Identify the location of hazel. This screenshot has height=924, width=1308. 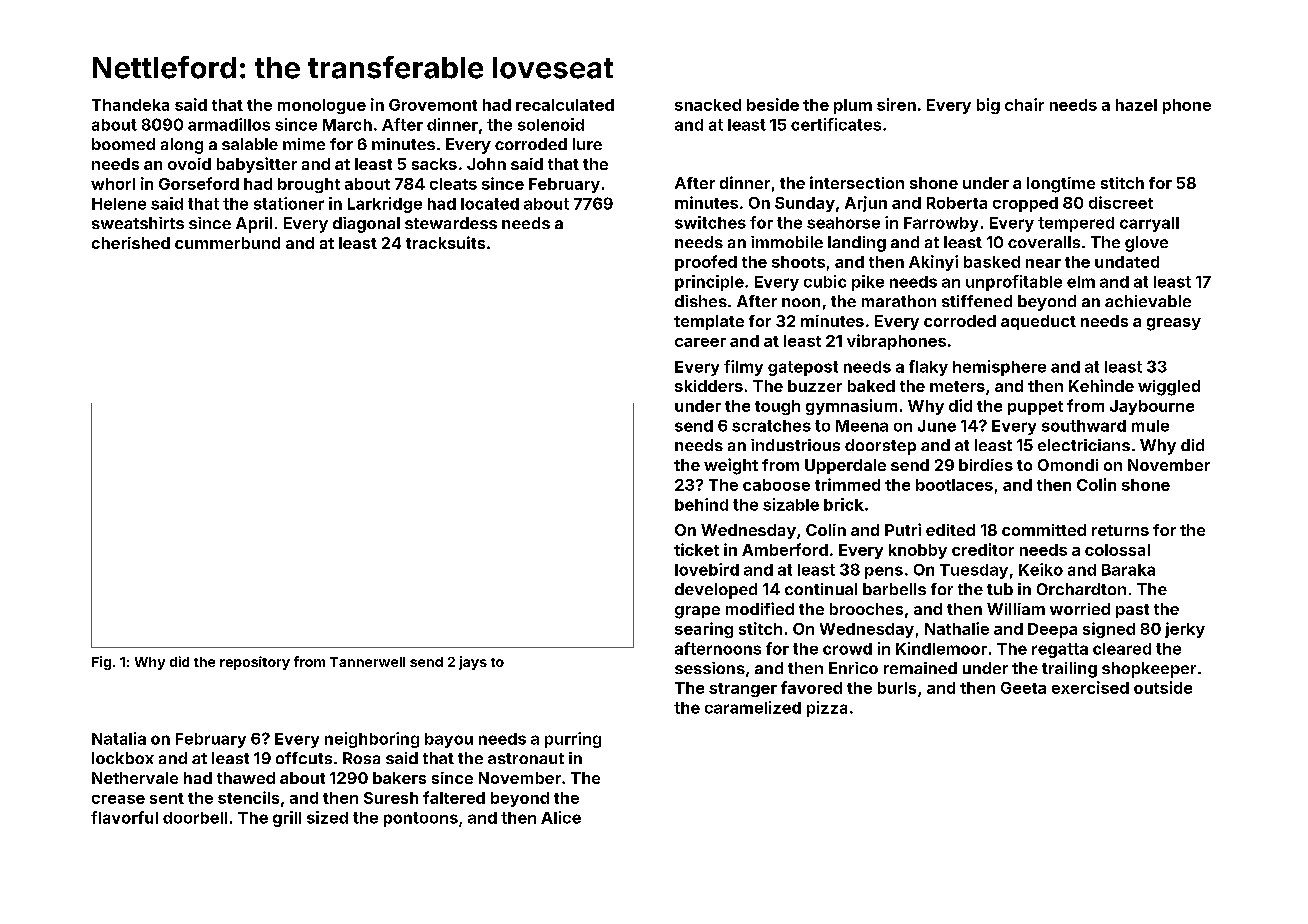
(1136, 105).
